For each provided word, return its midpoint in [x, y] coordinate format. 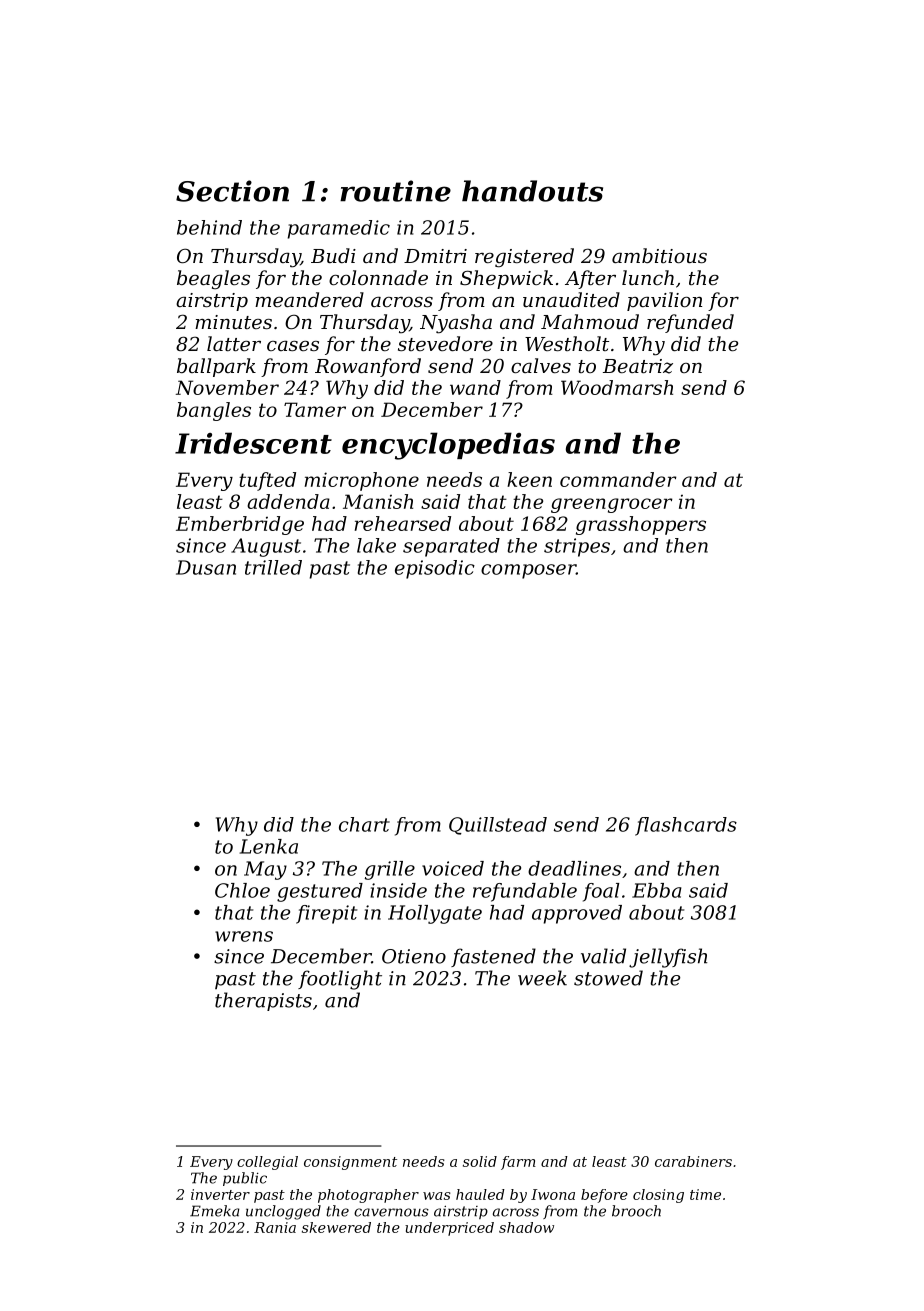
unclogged [283, 1212]
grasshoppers [641, 525]
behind [209, 227]
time [705, 1194]
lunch [648, 277]
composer [528, 571]
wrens [244, 936]
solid [480, 1161]
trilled [273, 567]
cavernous [391, 1212]
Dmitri [435, 256]
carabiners [693, 1161]
